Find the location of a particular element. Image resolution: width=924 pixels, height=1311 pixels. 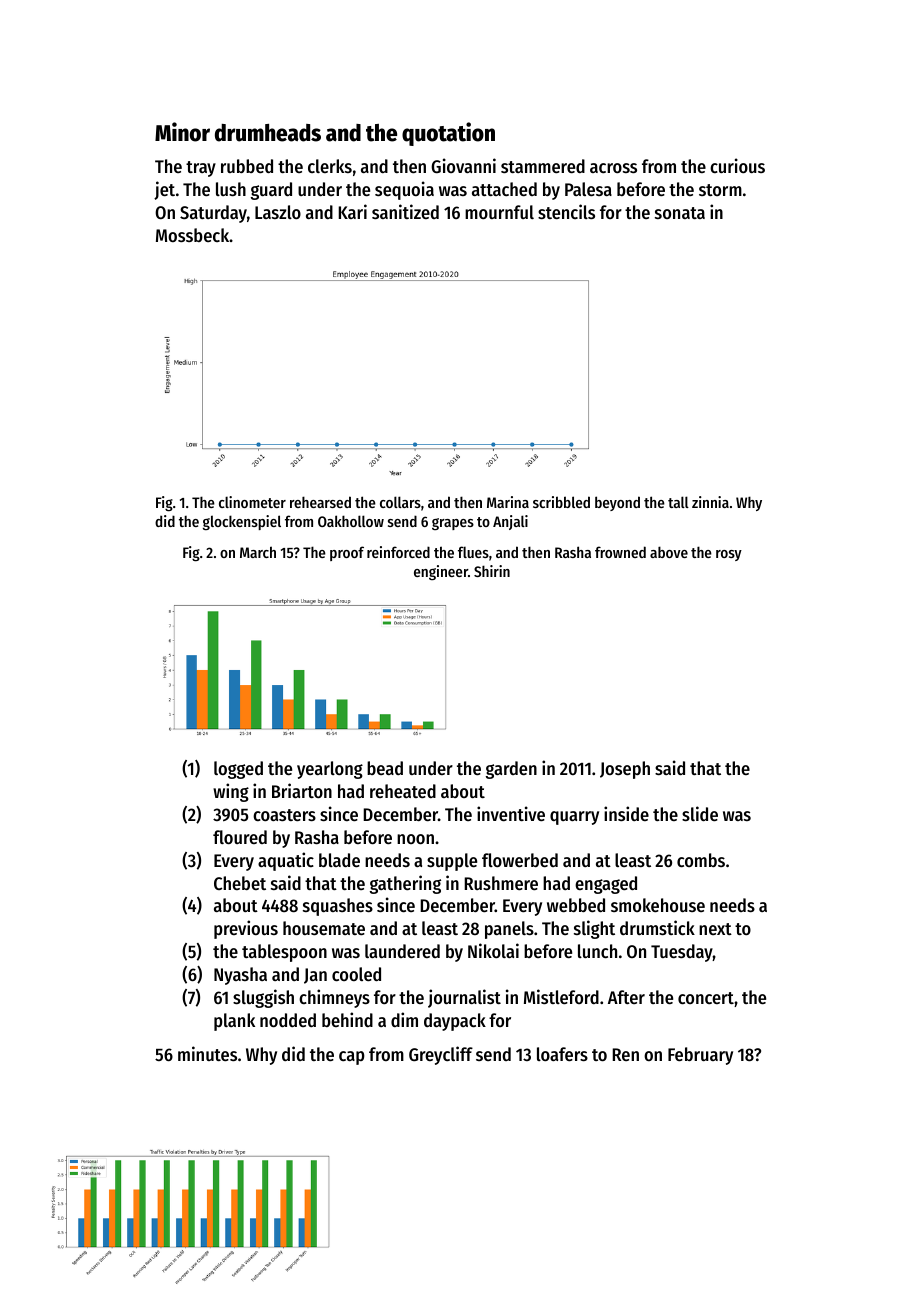

sequoia is located at coordinates (404, 190).
